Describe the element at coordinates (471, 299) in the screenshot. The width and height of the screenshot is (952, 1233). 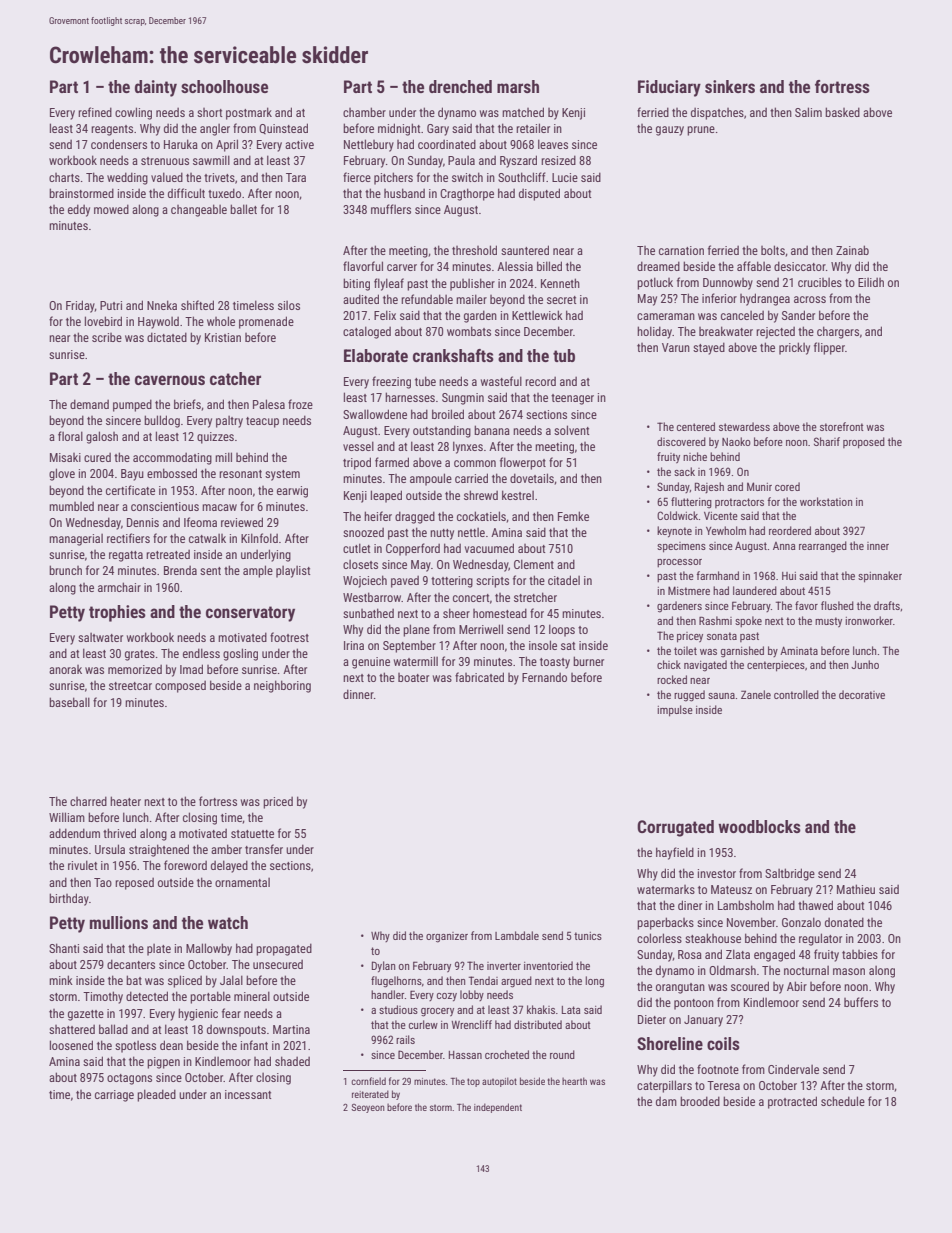
I see `mailer` at that location.
